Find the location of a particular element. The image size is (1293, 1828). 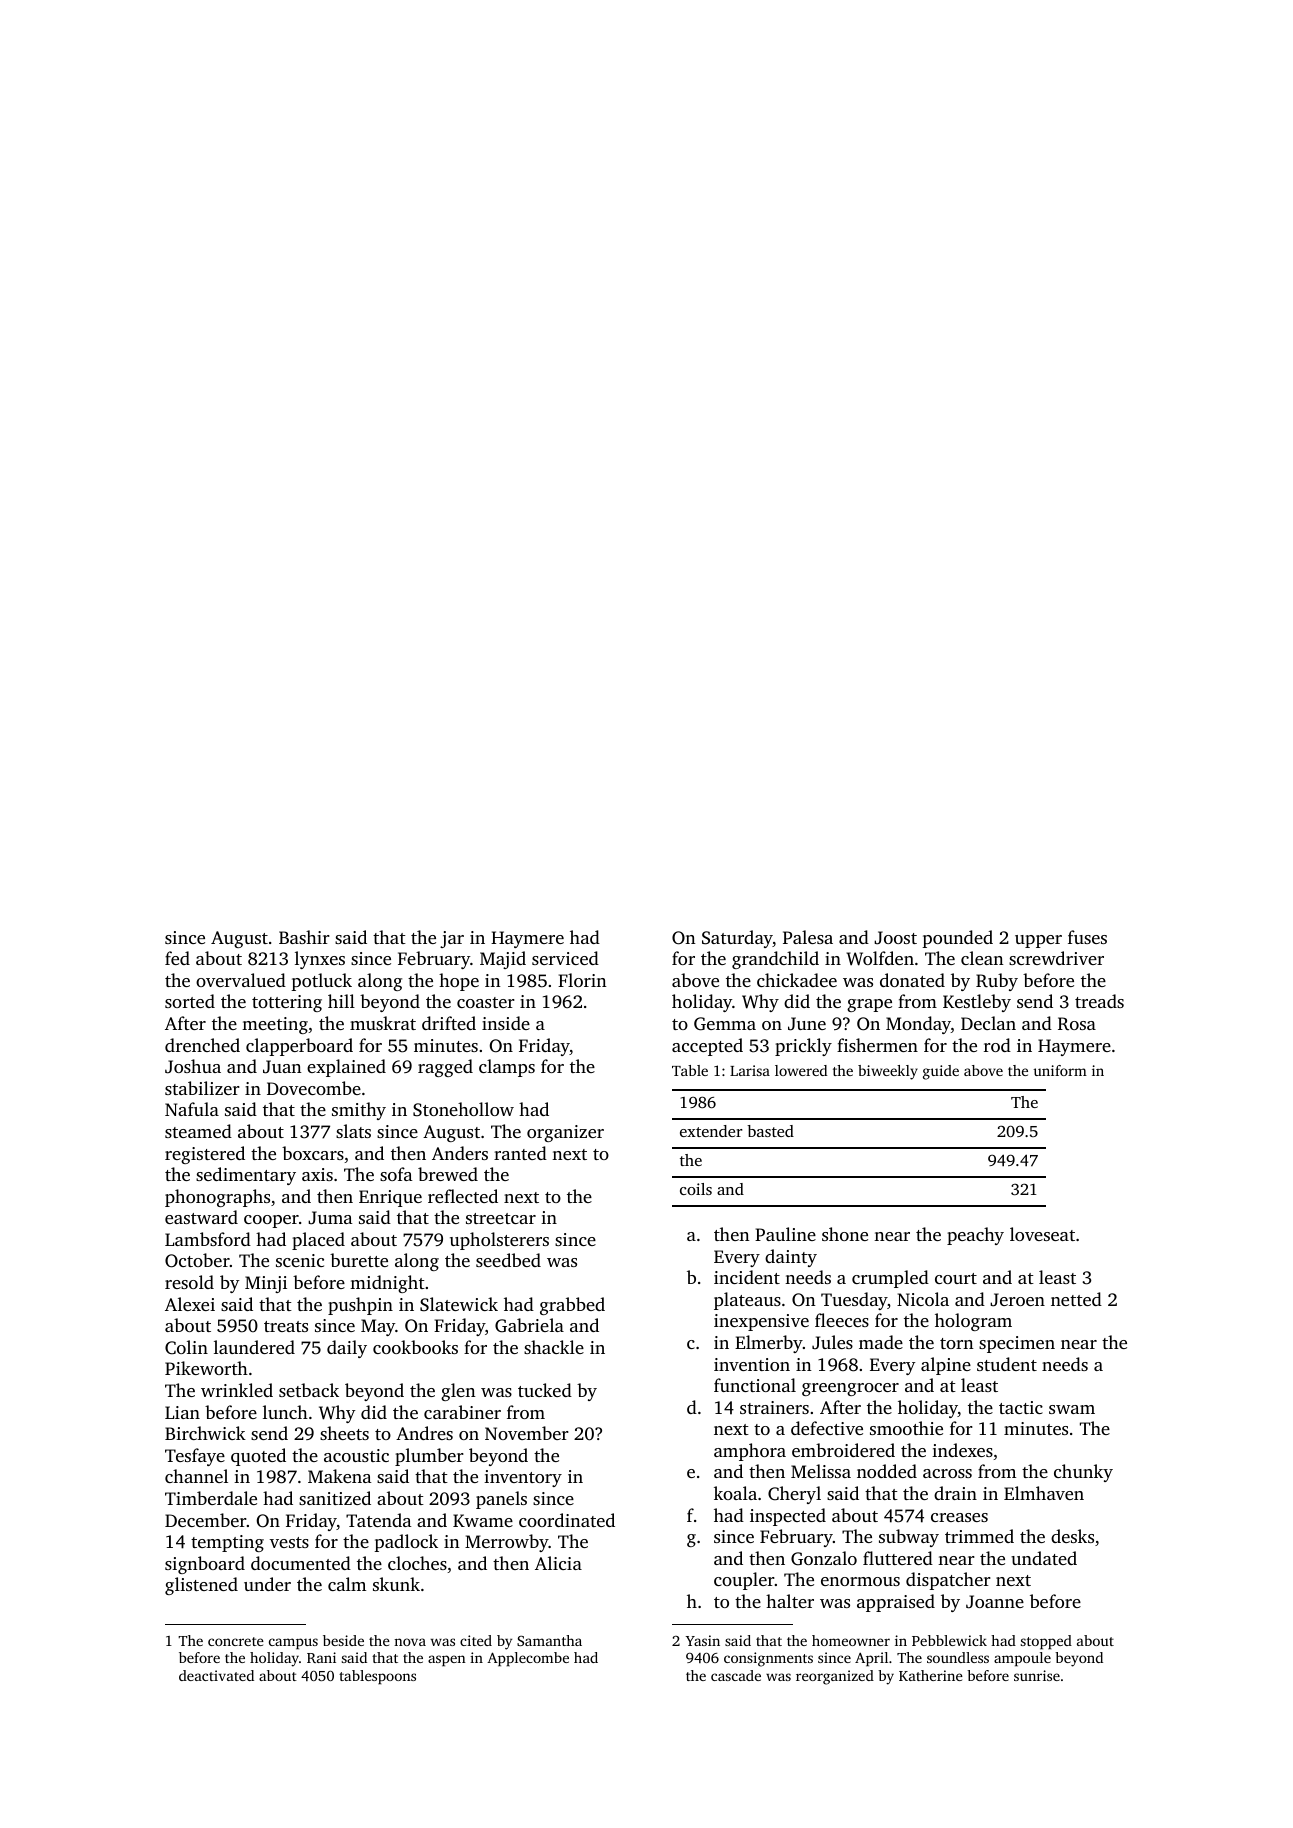

Lian is located at coordinates (182, 1412).
